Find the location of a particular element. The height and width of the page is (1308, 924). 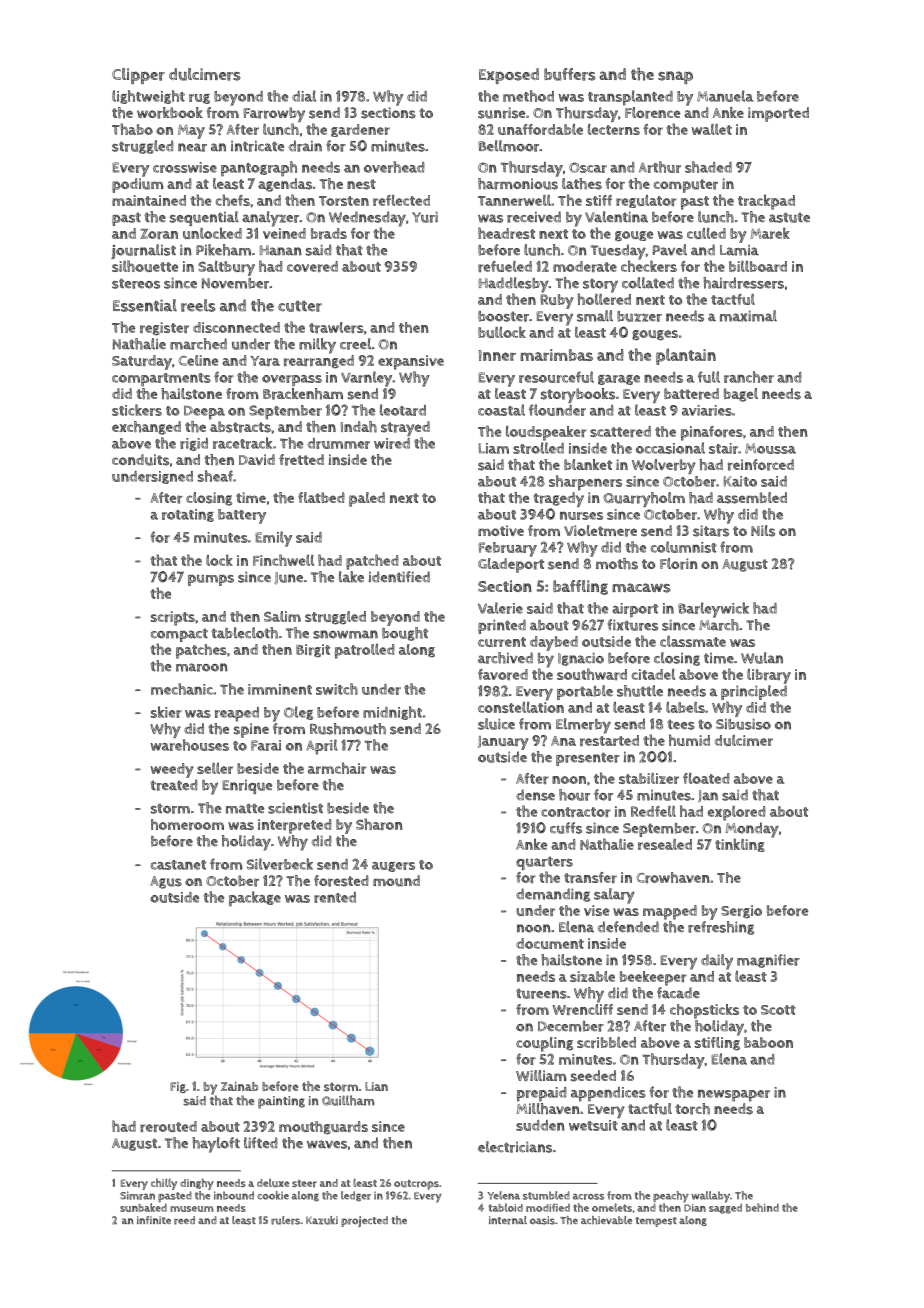

treated is located at coordinates (174, 785).
